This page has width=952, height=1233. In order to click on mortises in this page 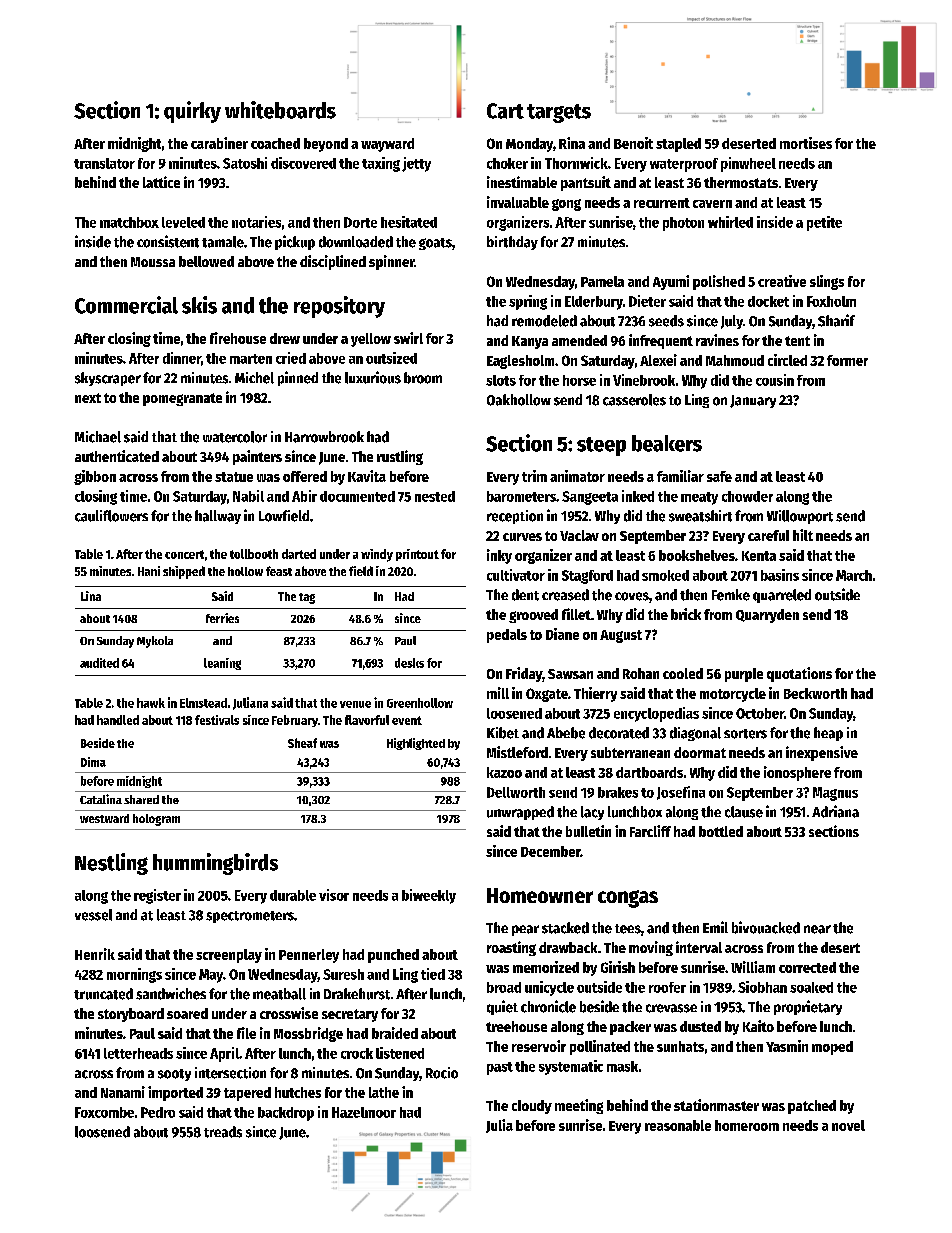, I will do `click(806, 143)`.
